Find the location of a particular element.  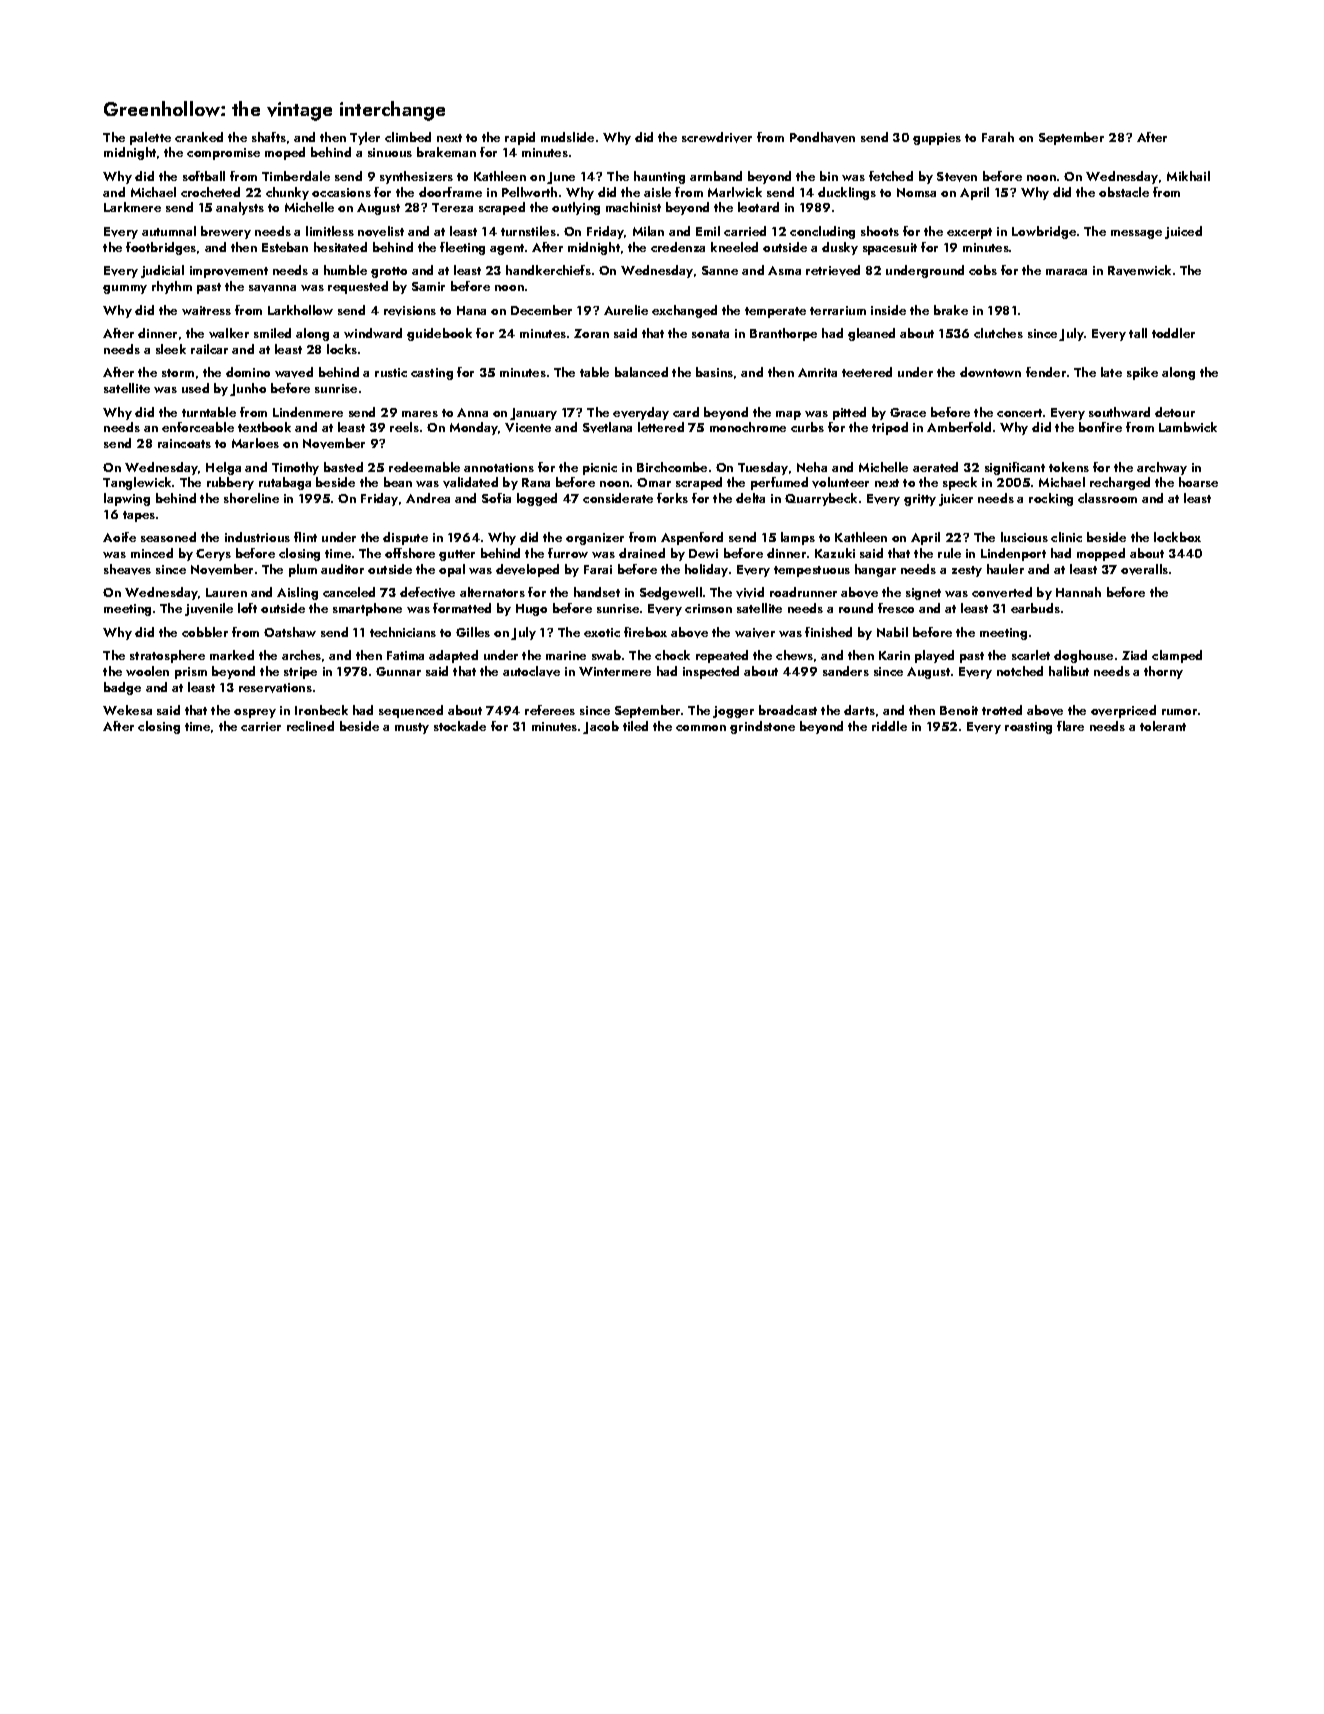

late is located at coordinates (1111, 372).
